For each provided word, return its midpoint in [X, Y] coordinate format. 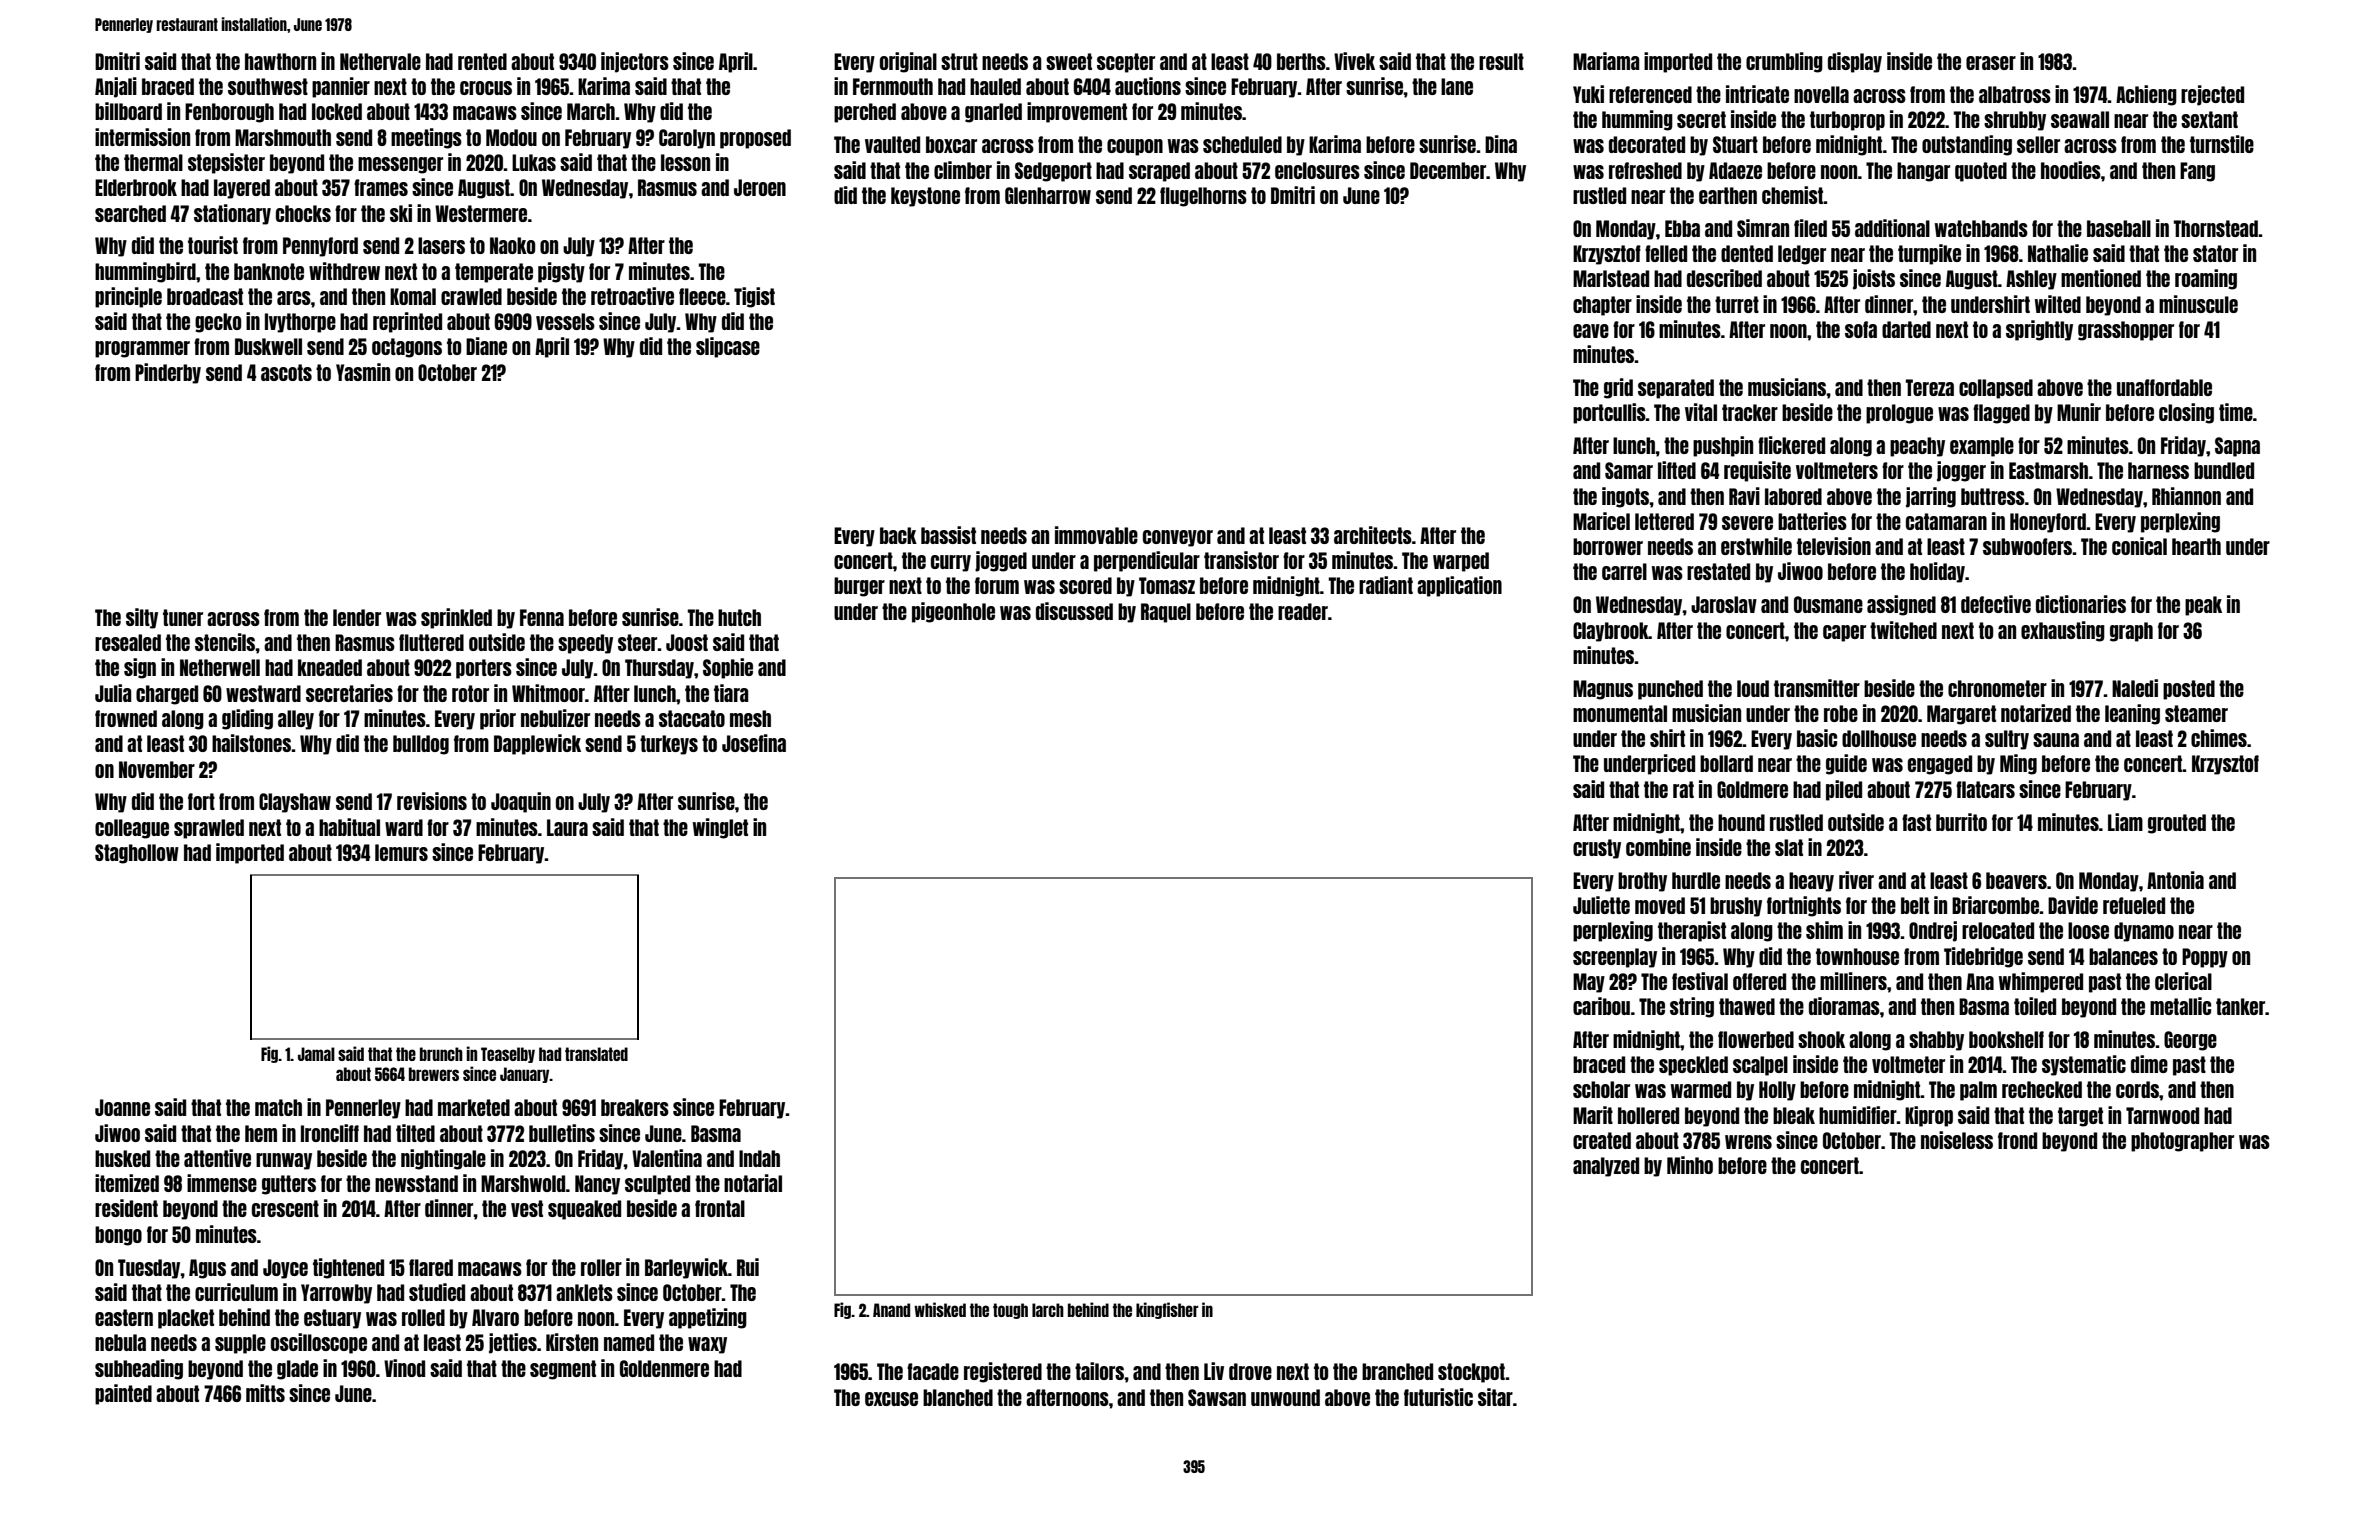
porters [484, 669]
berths [1301, 61]
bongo [118, 1236]
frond [2017, 1140]
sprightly [2039, 330]
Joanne [122, 1107]
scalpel [1760, 1066]
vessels [565, 321]
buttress [1993, 496]
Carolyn [687, 139]
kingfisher [1167, 1310]
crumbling [1784, 62]
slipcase [728, 347]
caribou [1601, 1006]
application [1459, 586]
